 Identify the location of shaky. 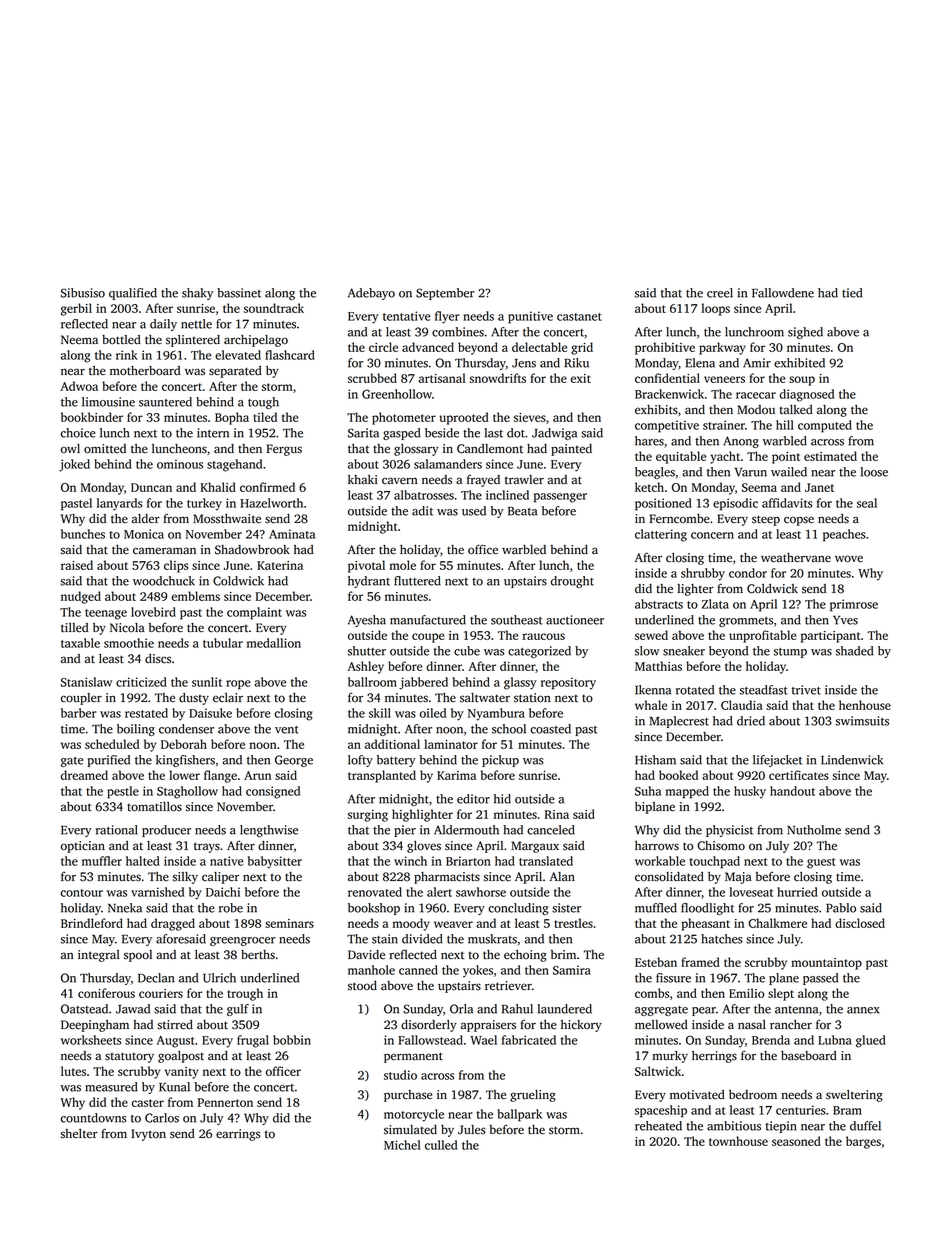
(197, 294).
